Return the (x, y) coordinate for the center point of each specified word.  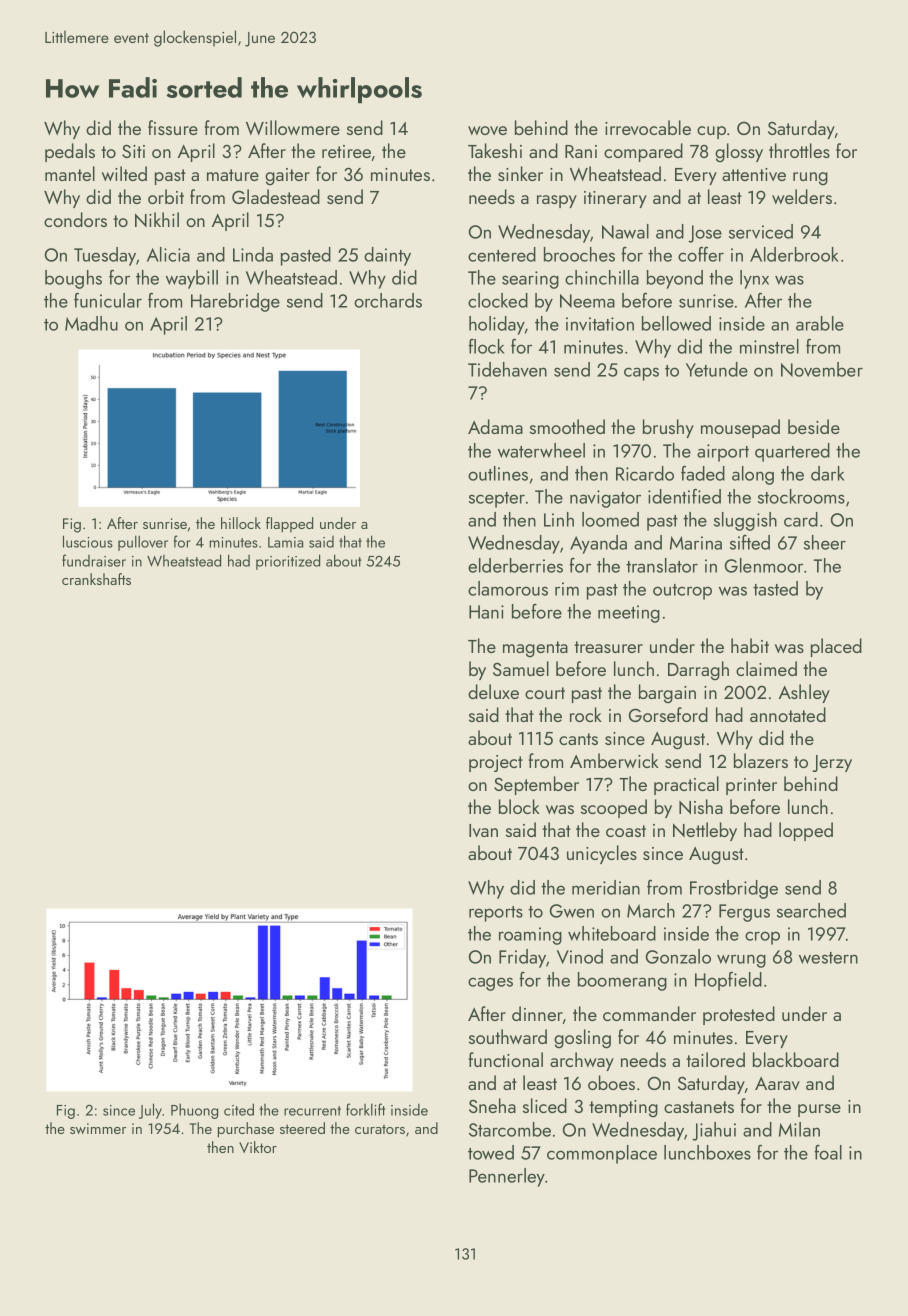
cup (711, 132)
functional (506, 1059)
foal (828, 1152)
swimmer (98, 1128)
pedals (70, 152)
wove (487, 130)
